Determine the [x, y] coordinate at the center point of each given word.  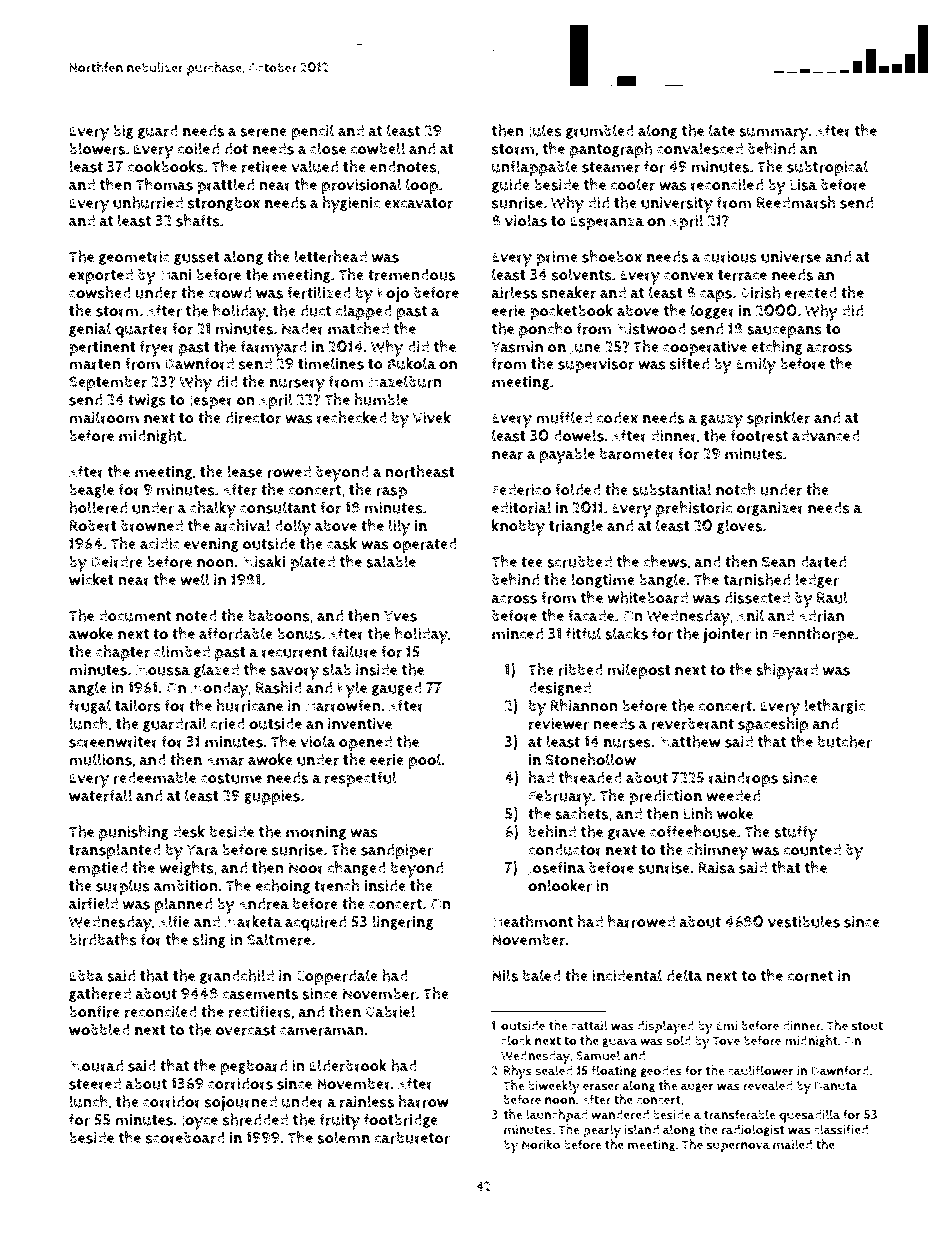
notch [736, 489]
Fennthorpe [813, 635]
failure [354, 651]
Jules [544, 131]
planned [183, 905]
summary [774, 134]
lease [245, 471]
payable [567, 455]
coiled [198, 148]
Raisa [717, 868]
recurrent [295, 652]
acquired [315, 923]
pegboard [254, 1067]
